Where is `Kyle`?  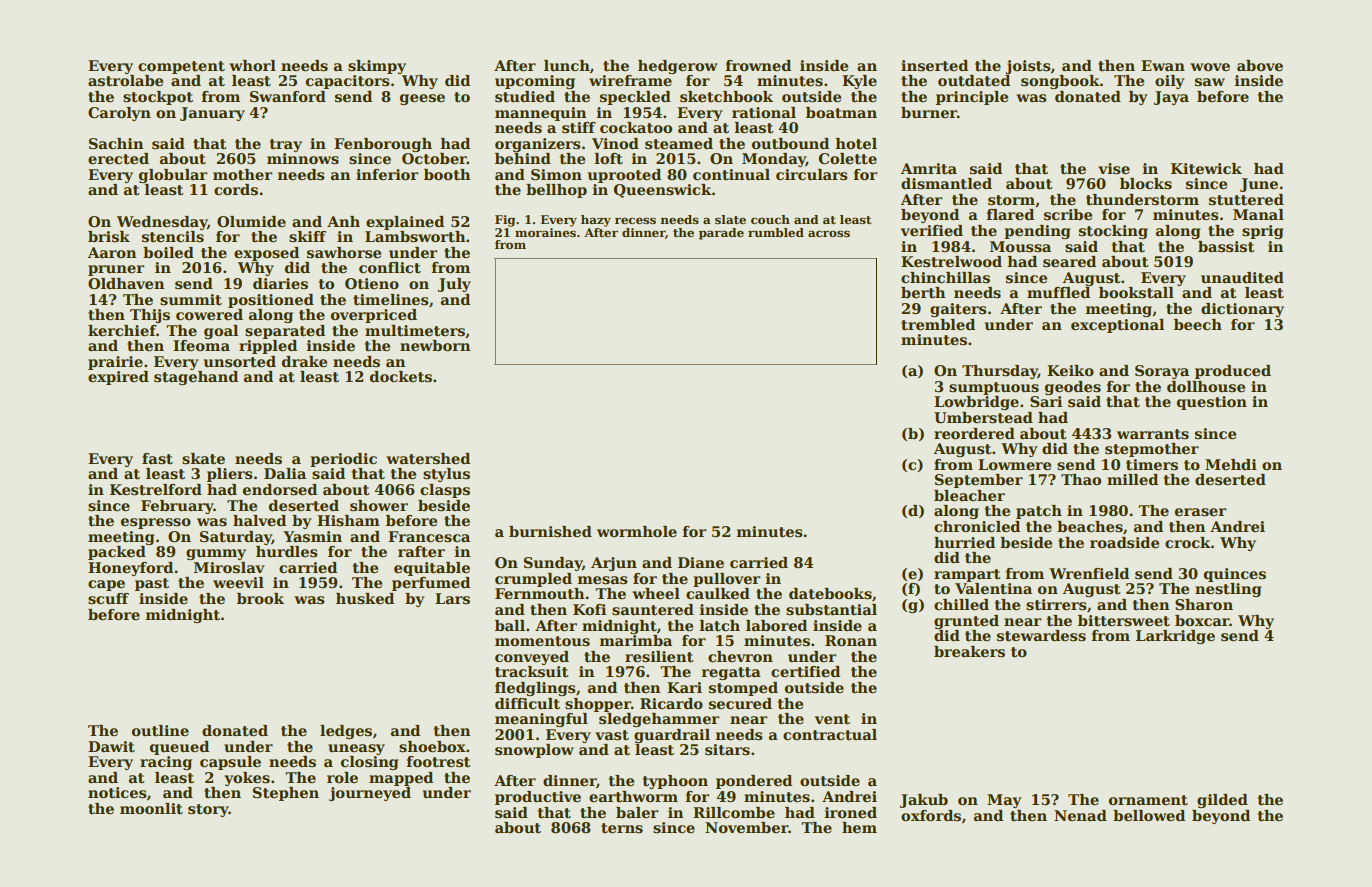 Kyle is located at coordinates (859, 82).
